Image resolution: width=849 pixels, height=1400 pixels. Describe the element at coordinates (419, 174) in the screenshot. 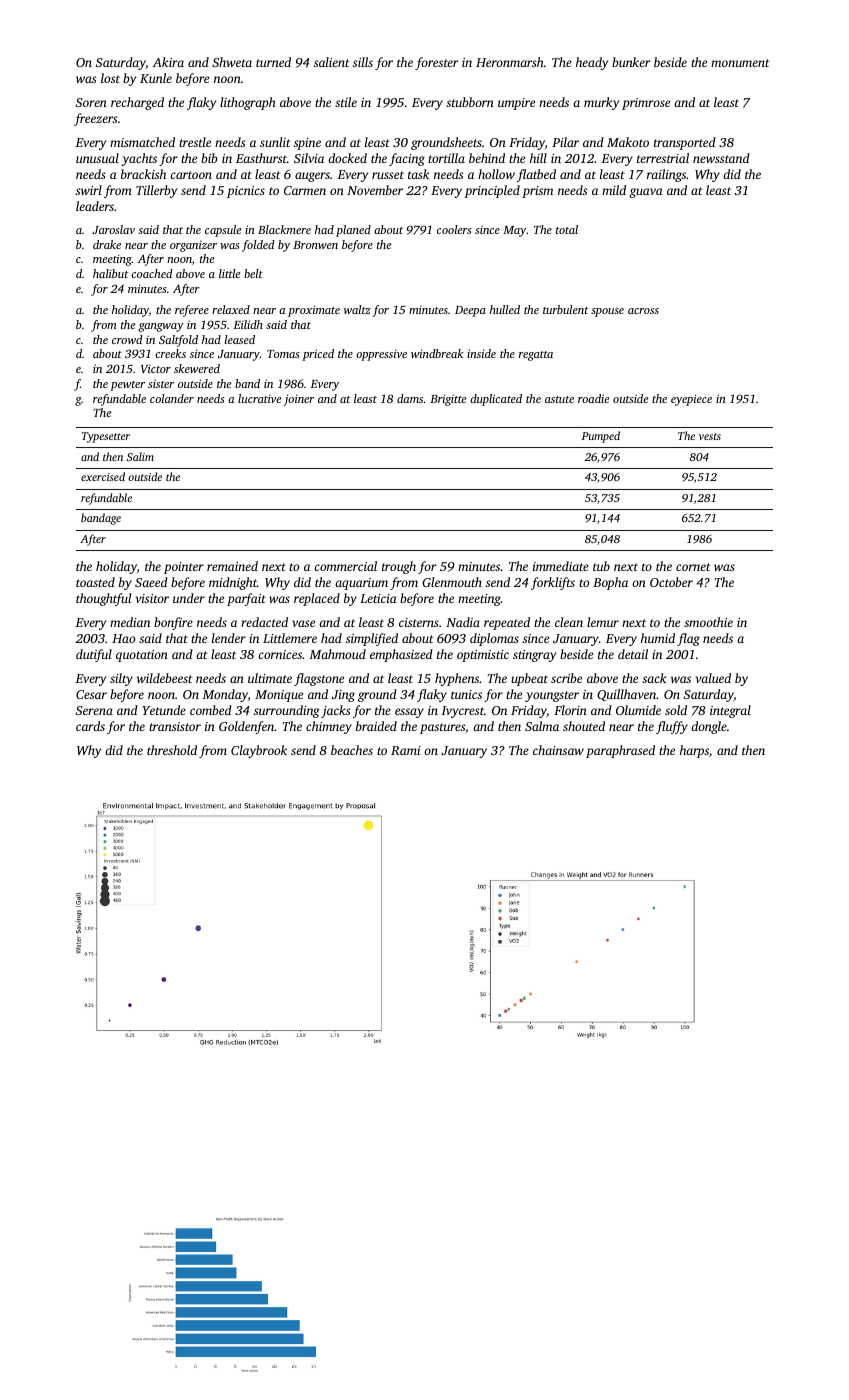

I see `task` at that location.
